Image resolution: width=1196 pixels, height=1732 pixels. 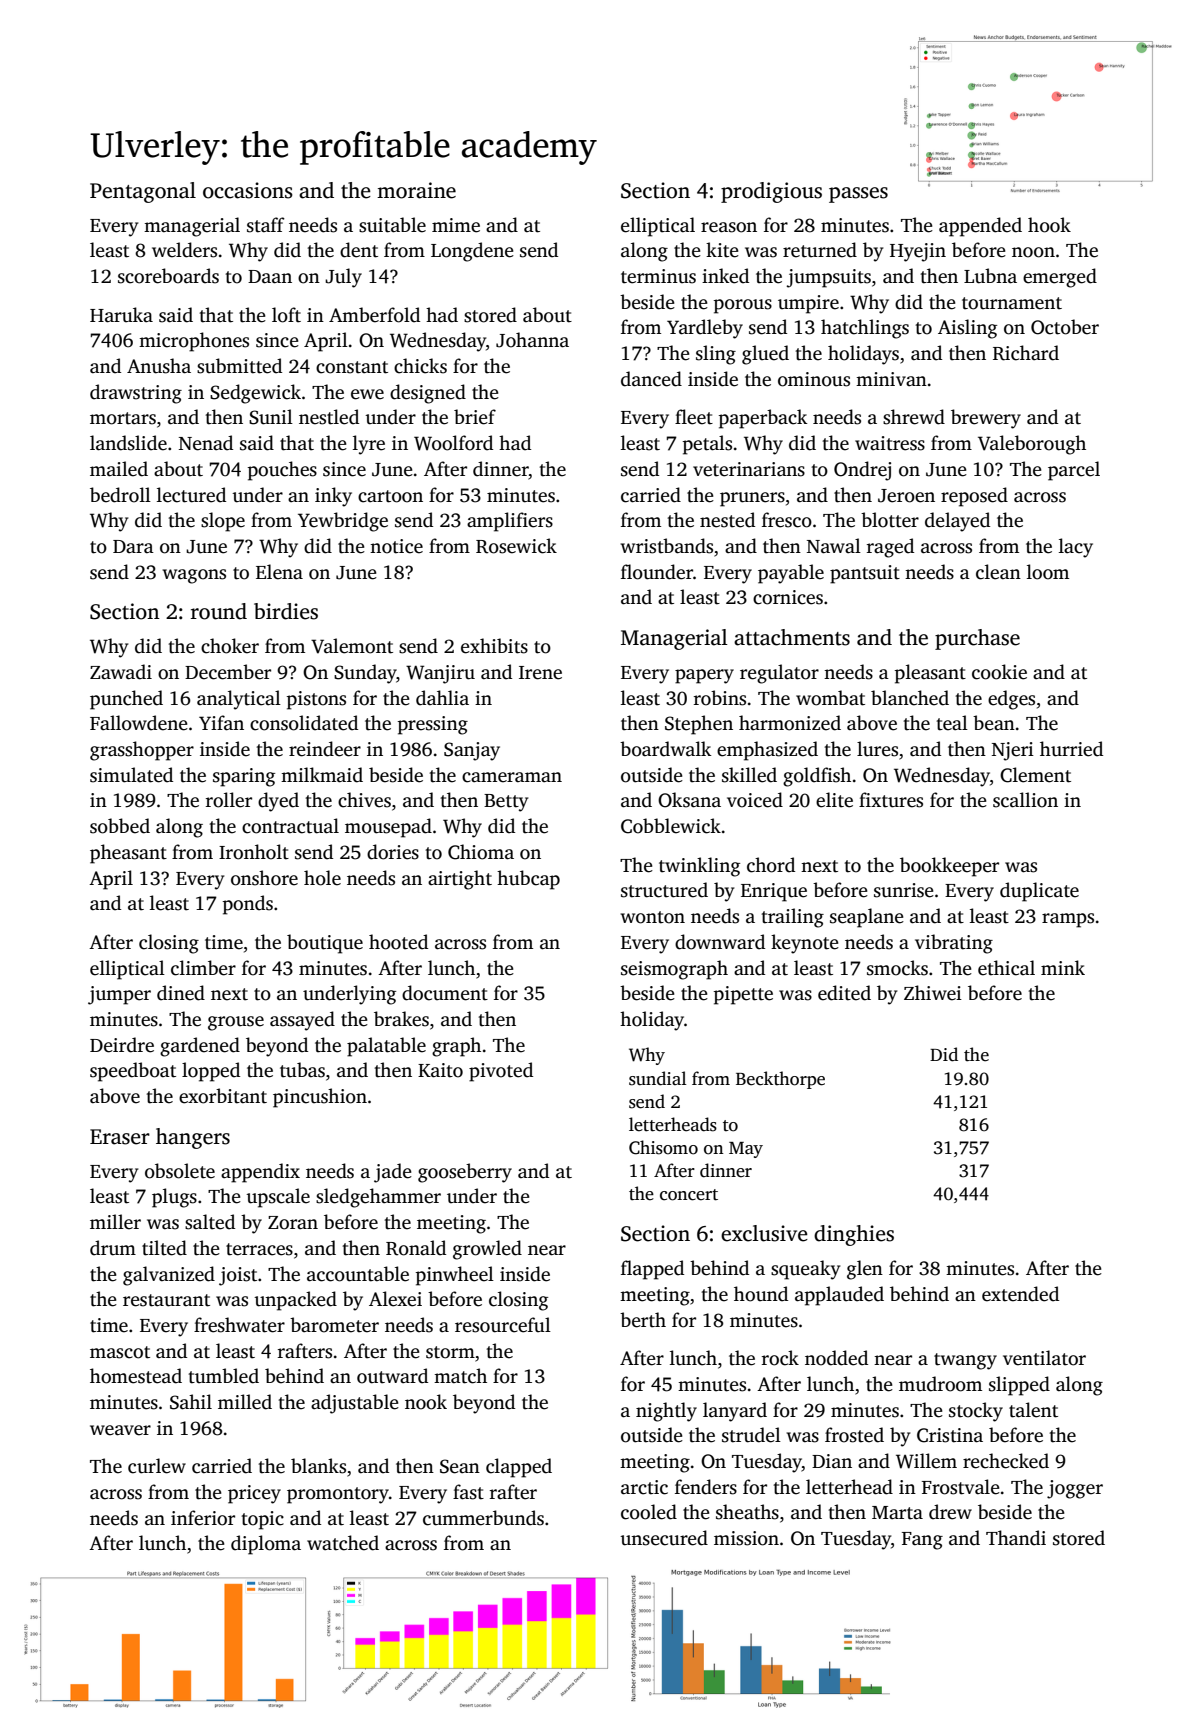 I want to click on Pentagonal, so click(x=143, y=192).
